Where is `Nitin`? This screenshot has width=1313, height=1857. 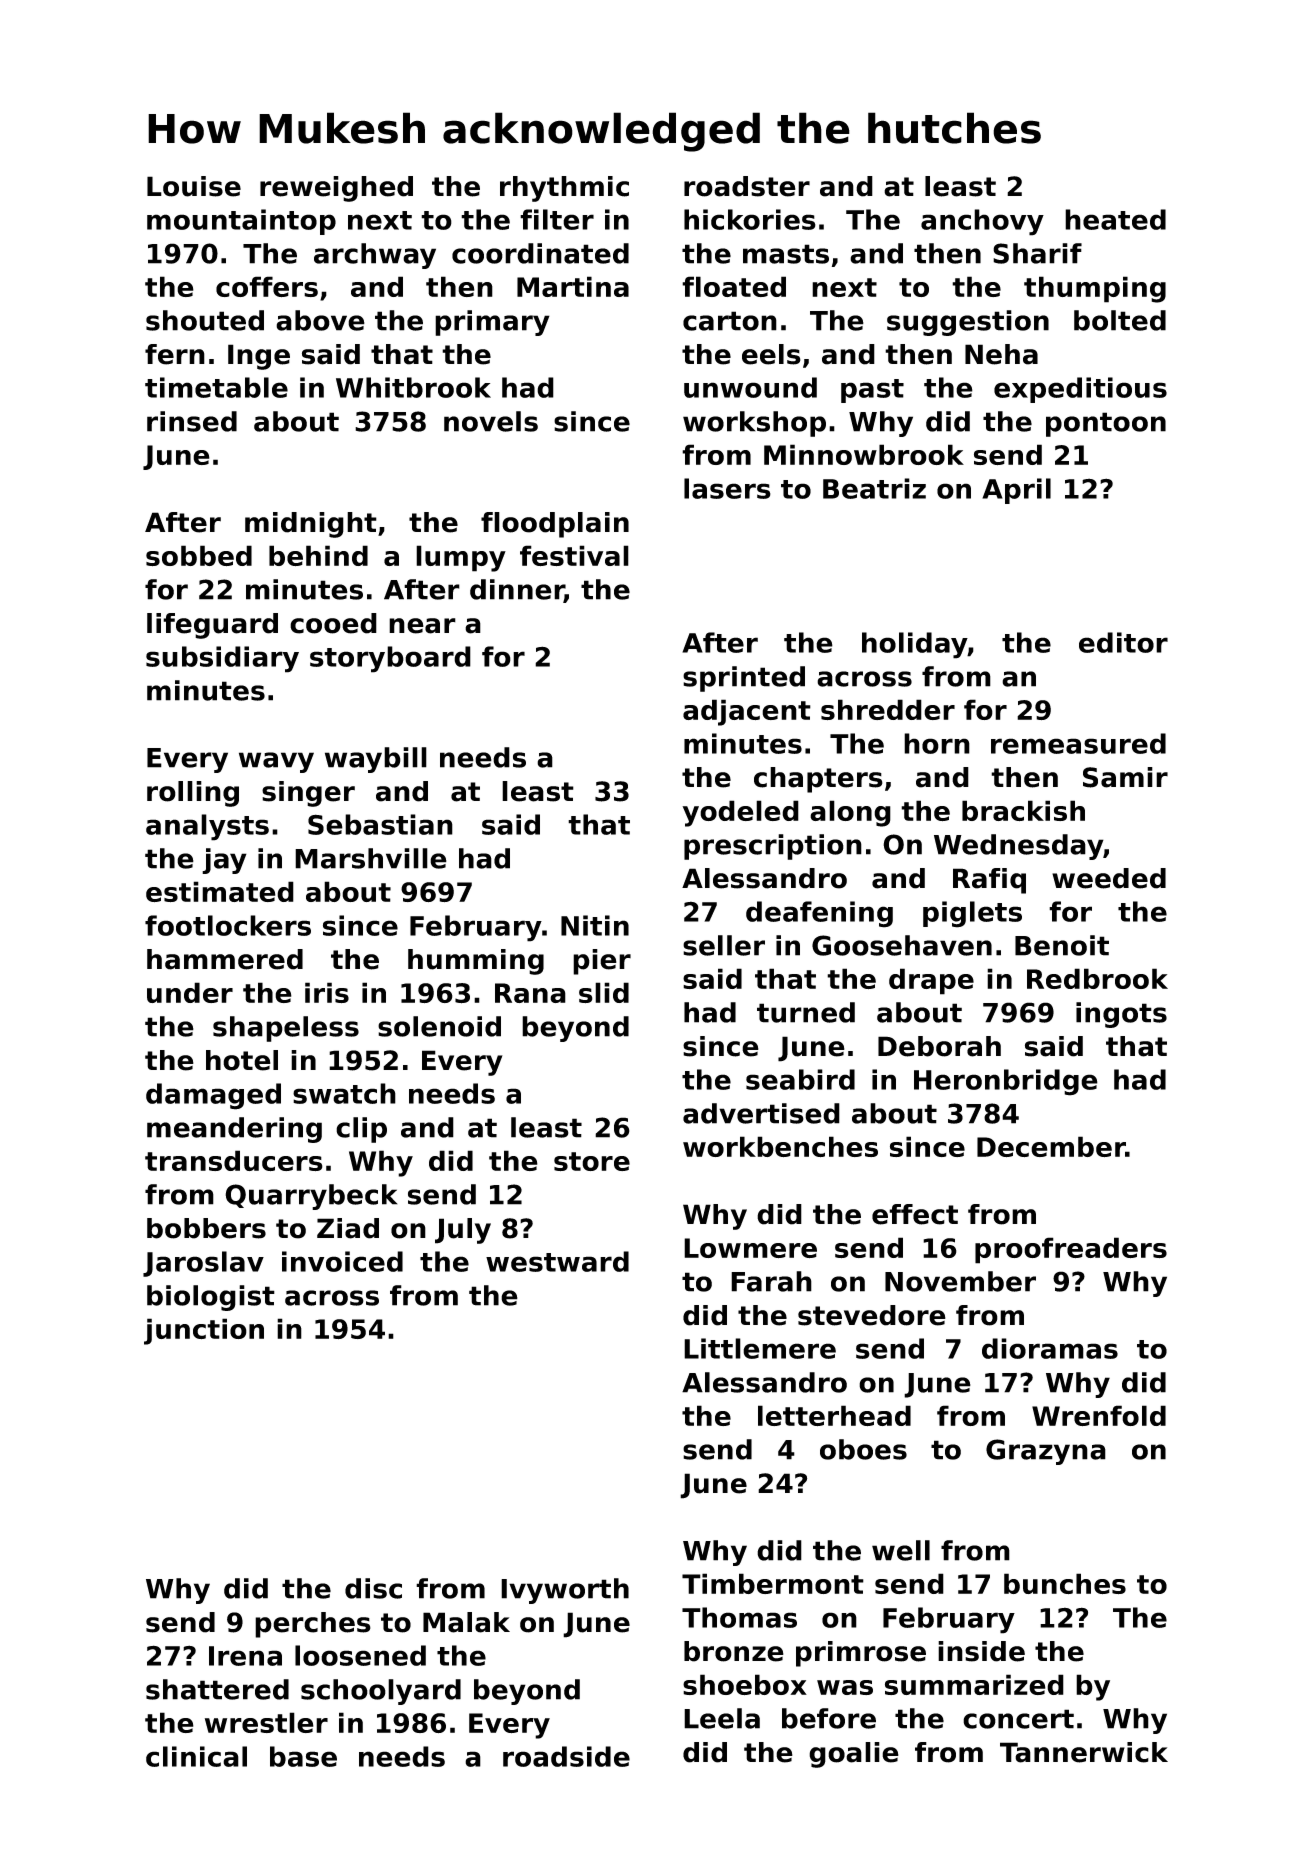 Nitin is located at coordinates (595, 925).
